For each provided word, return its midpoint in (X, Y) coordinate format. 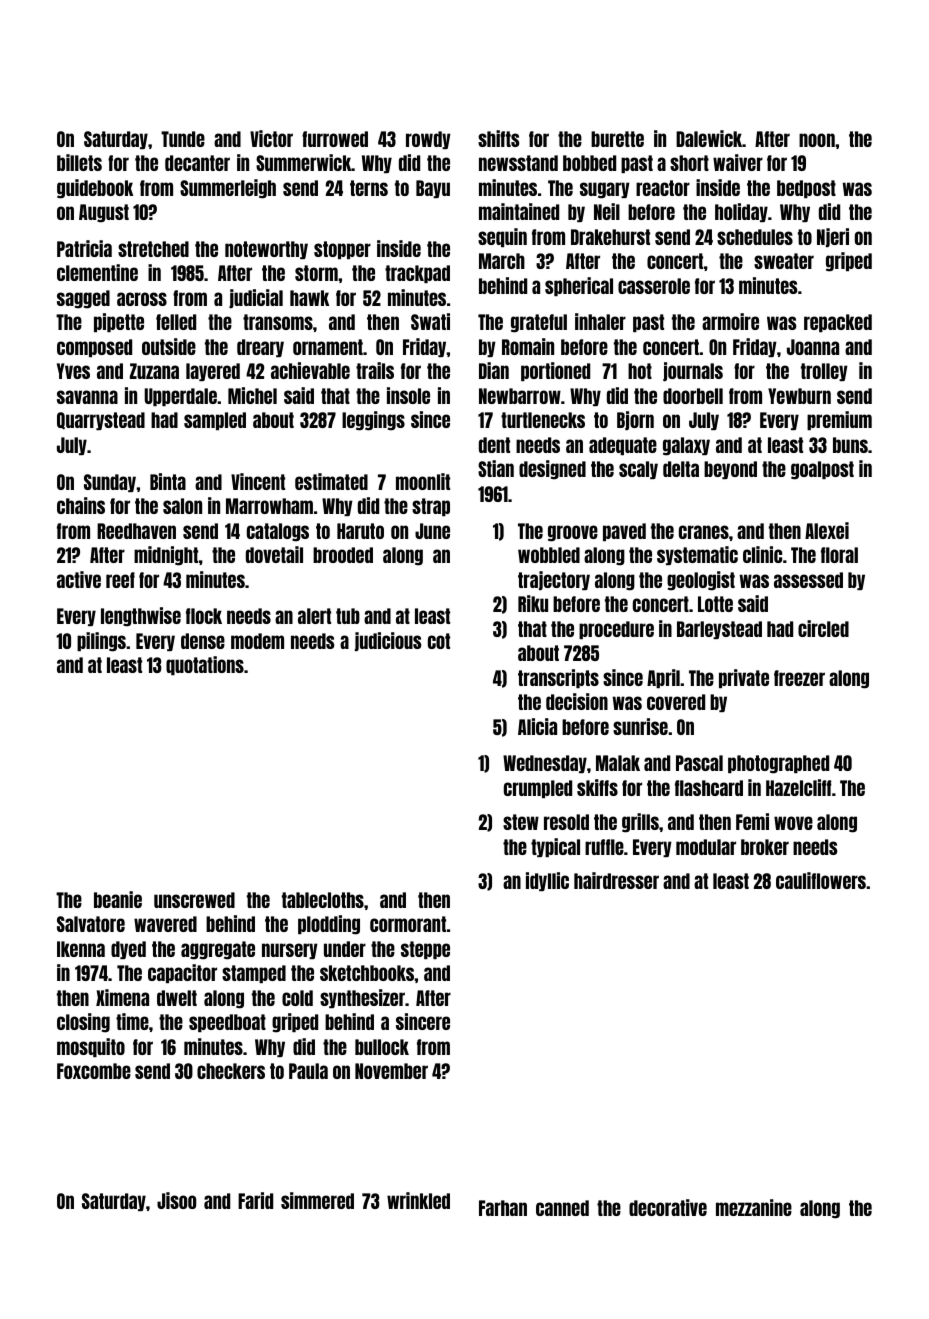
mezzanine (754, 1207)
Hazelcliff (798, 787)
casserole (654, 286)
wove (793, 823)
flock (204, 616)
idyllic (547, 881)
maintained (519, 211)
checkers (231, 1071)
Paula (308, 1071)
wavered (165, 924)
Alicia (537, 726)
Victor (271, 138)
